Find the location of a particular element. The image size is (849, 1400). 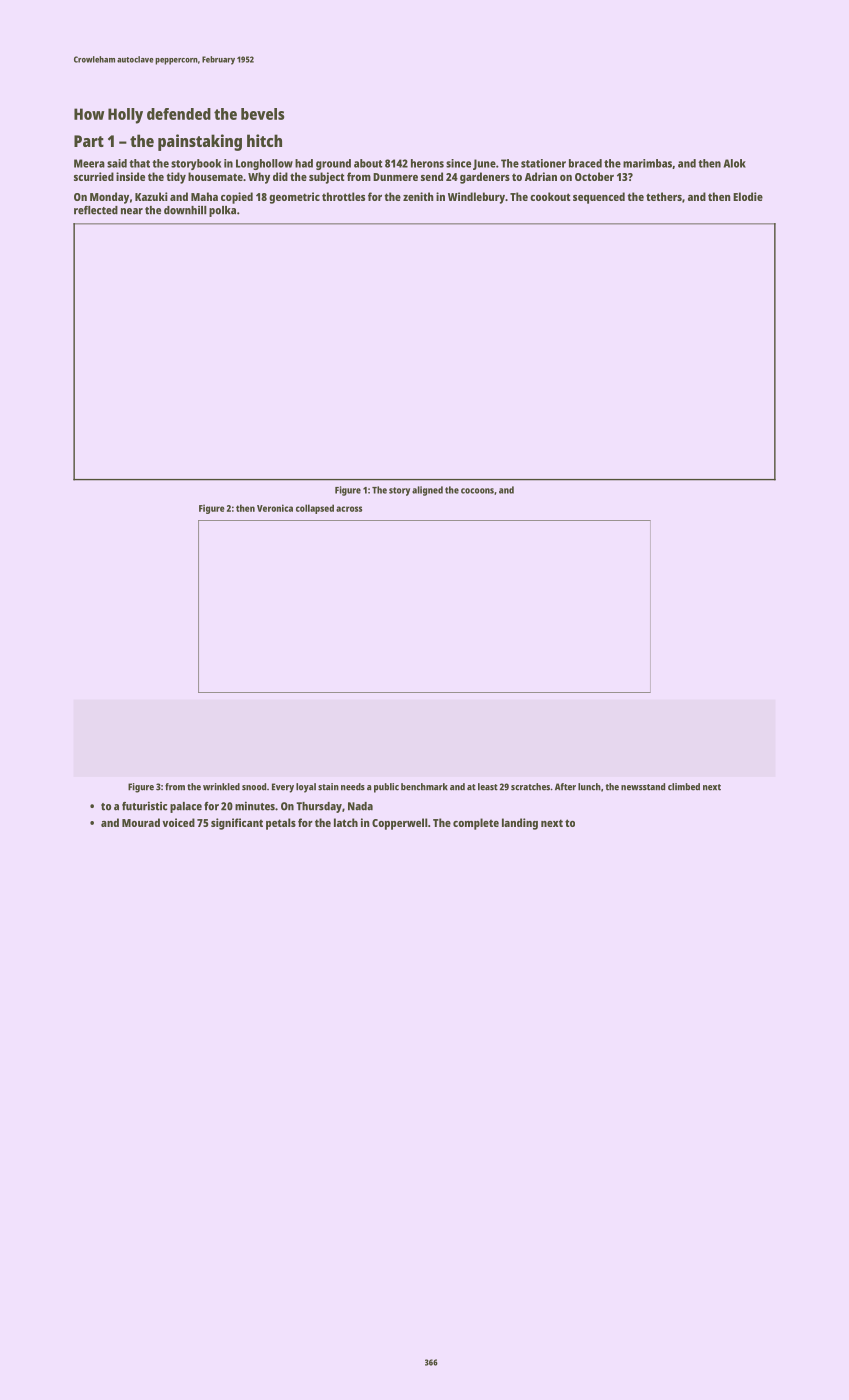

Mourad is located at coordinates (141, 822).
